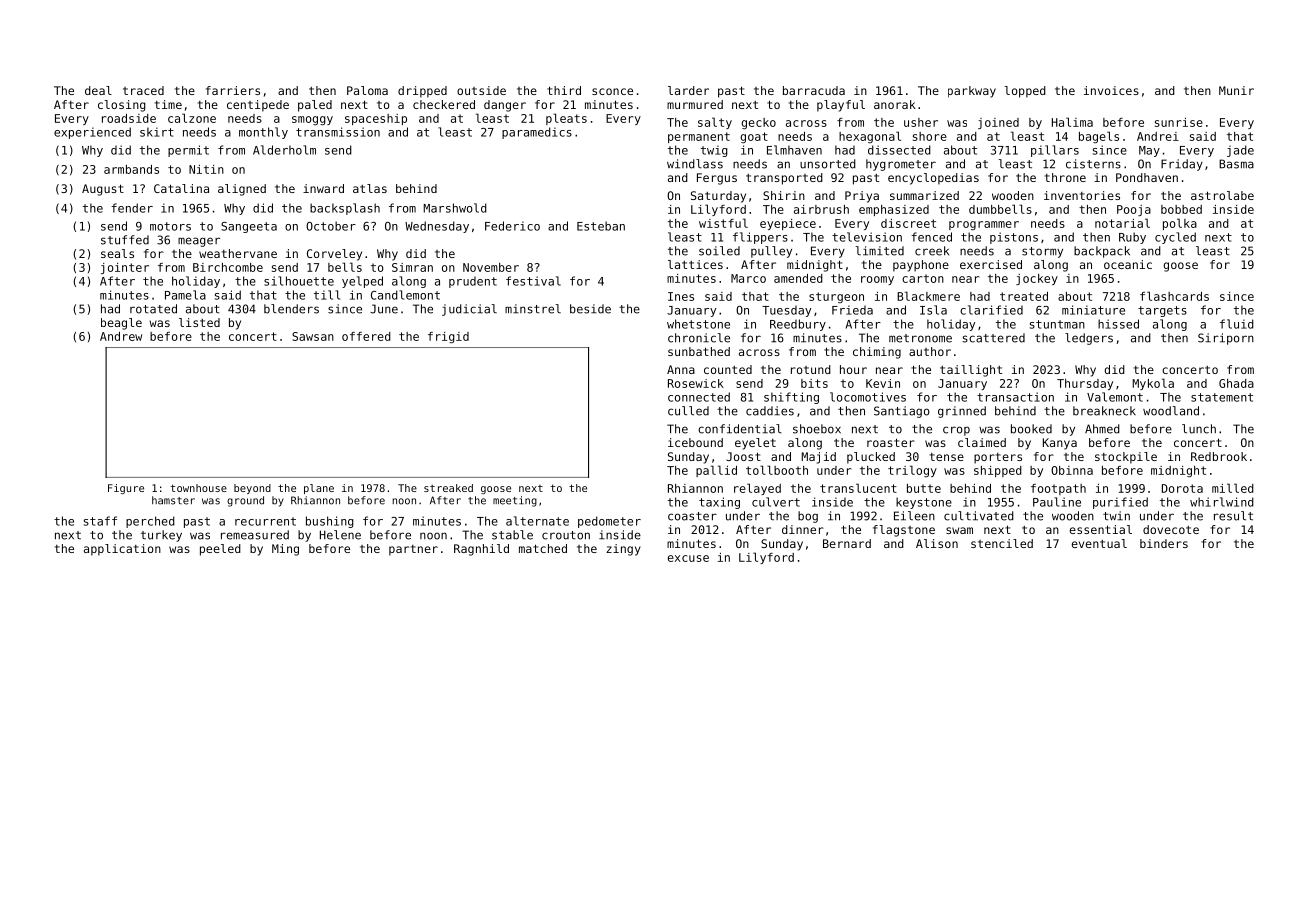 Image resolution: width=1308 pixels, height=924 pixels. I want to click on paled, so click(315, 106).
